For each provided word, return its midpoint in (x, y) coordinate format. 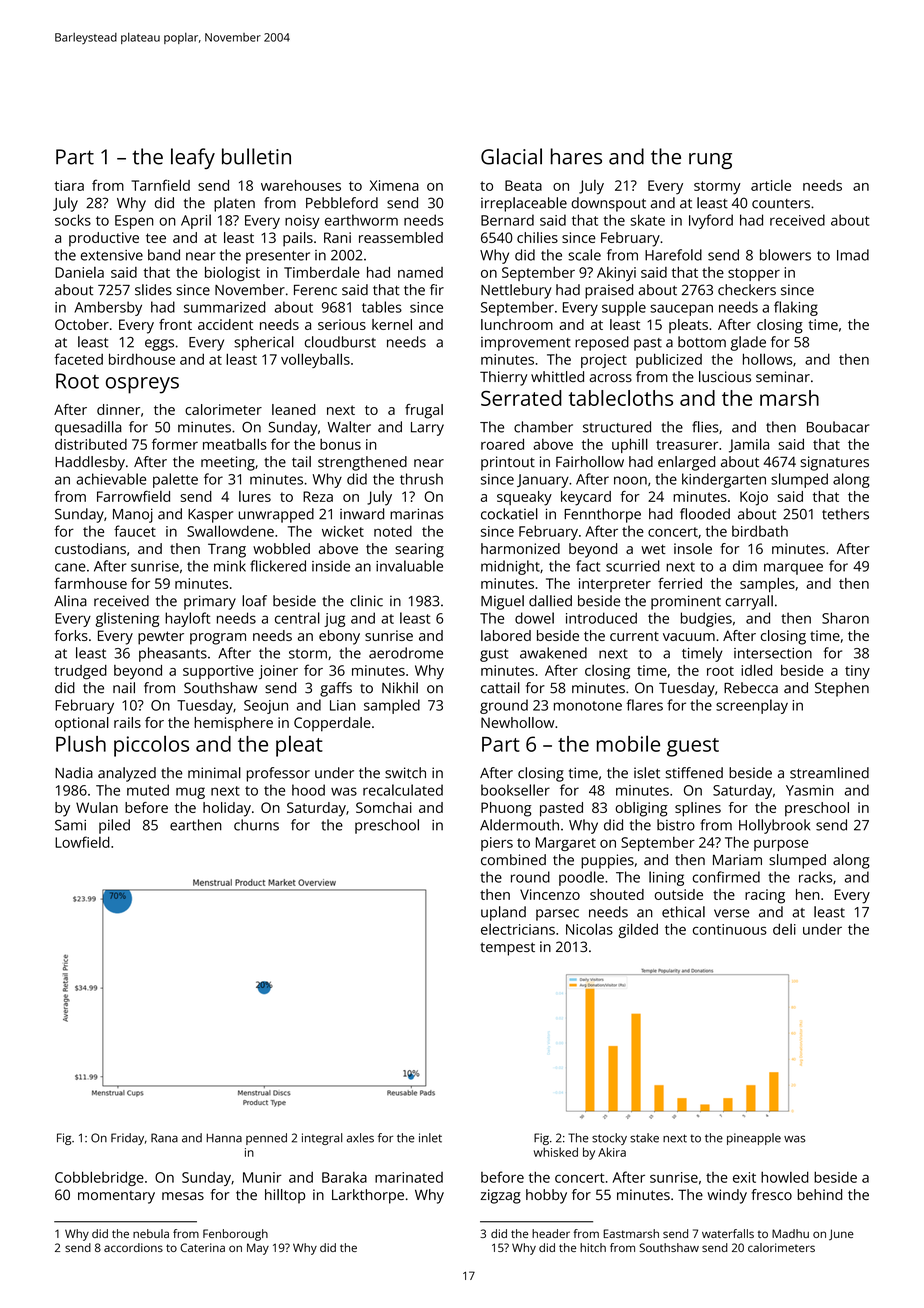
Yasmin (809, 790)
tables (382, 307)
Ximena (394, 185)
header (551, 1233)
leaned (294, 409)
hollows (768, 359)
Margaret (566, 844)
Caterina (202, 1247)
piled (114, 826)
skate (648, 220)
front (175, 324)
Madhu (790, 1233)
